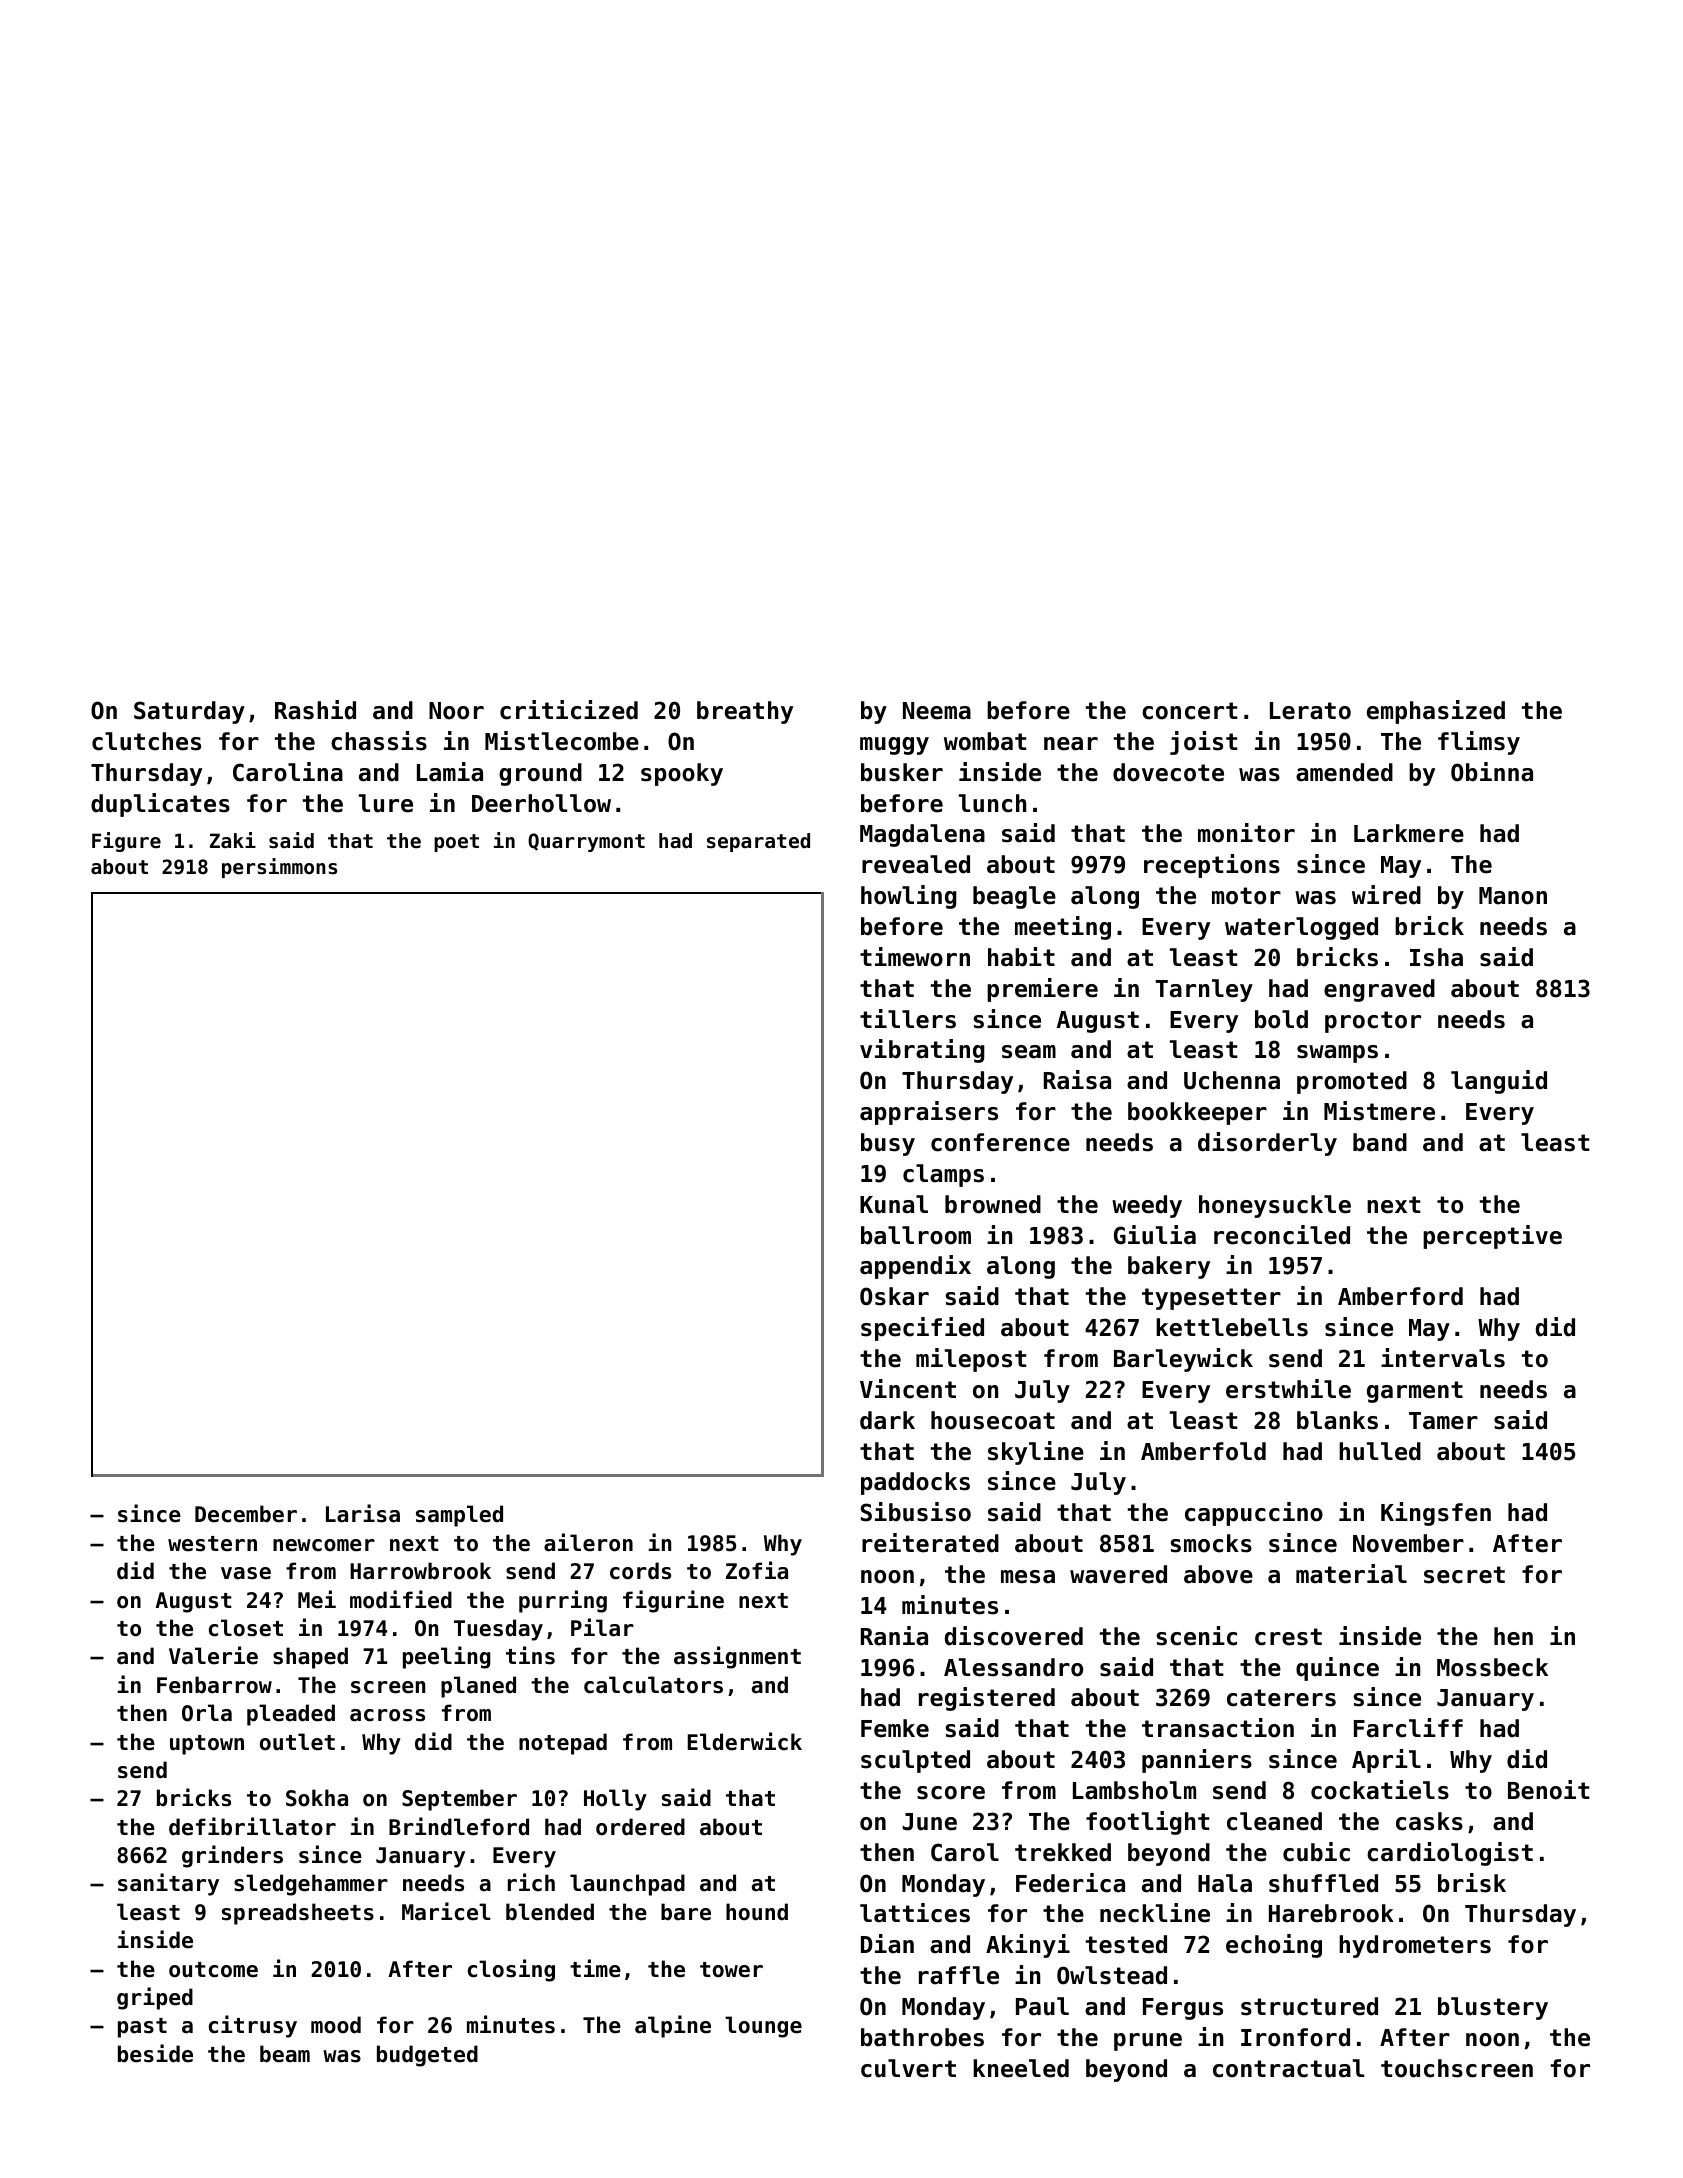  What do you see at coordinates (569, 710) in the screenshot?
I see `criticized` at bounding box center [569, 710].
